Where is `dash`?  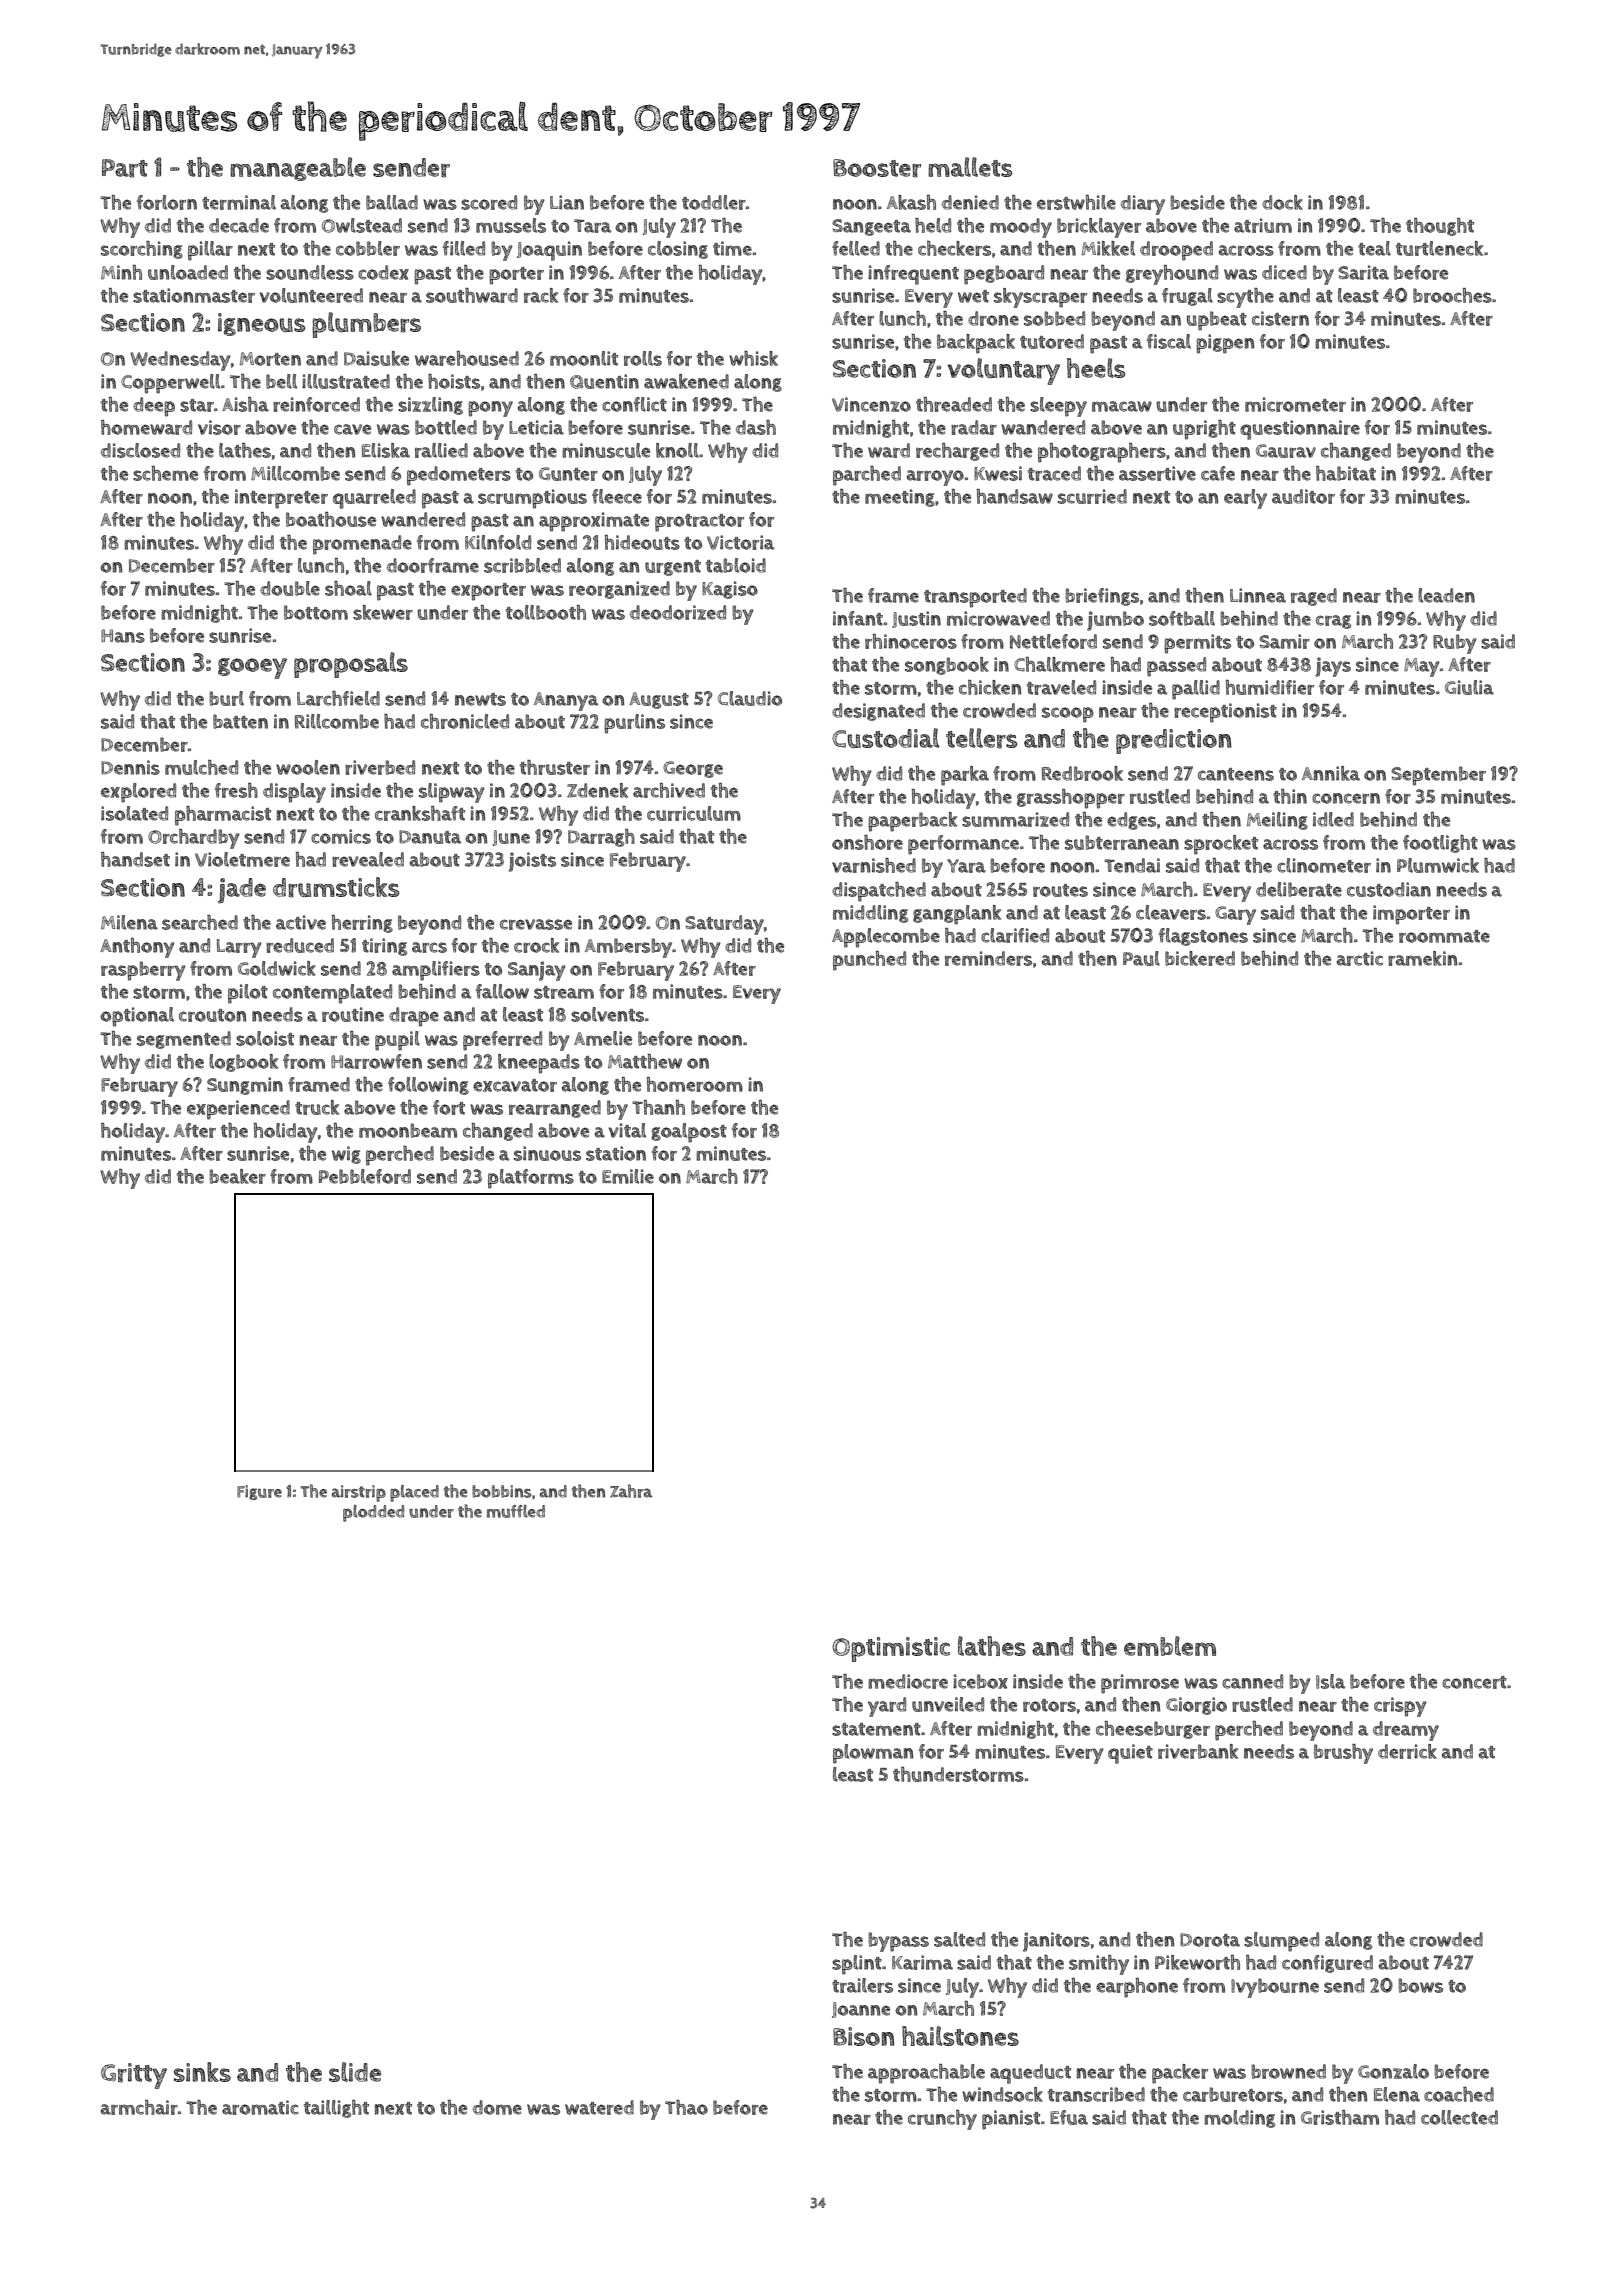 dash is located at coordinates (756, 427).
